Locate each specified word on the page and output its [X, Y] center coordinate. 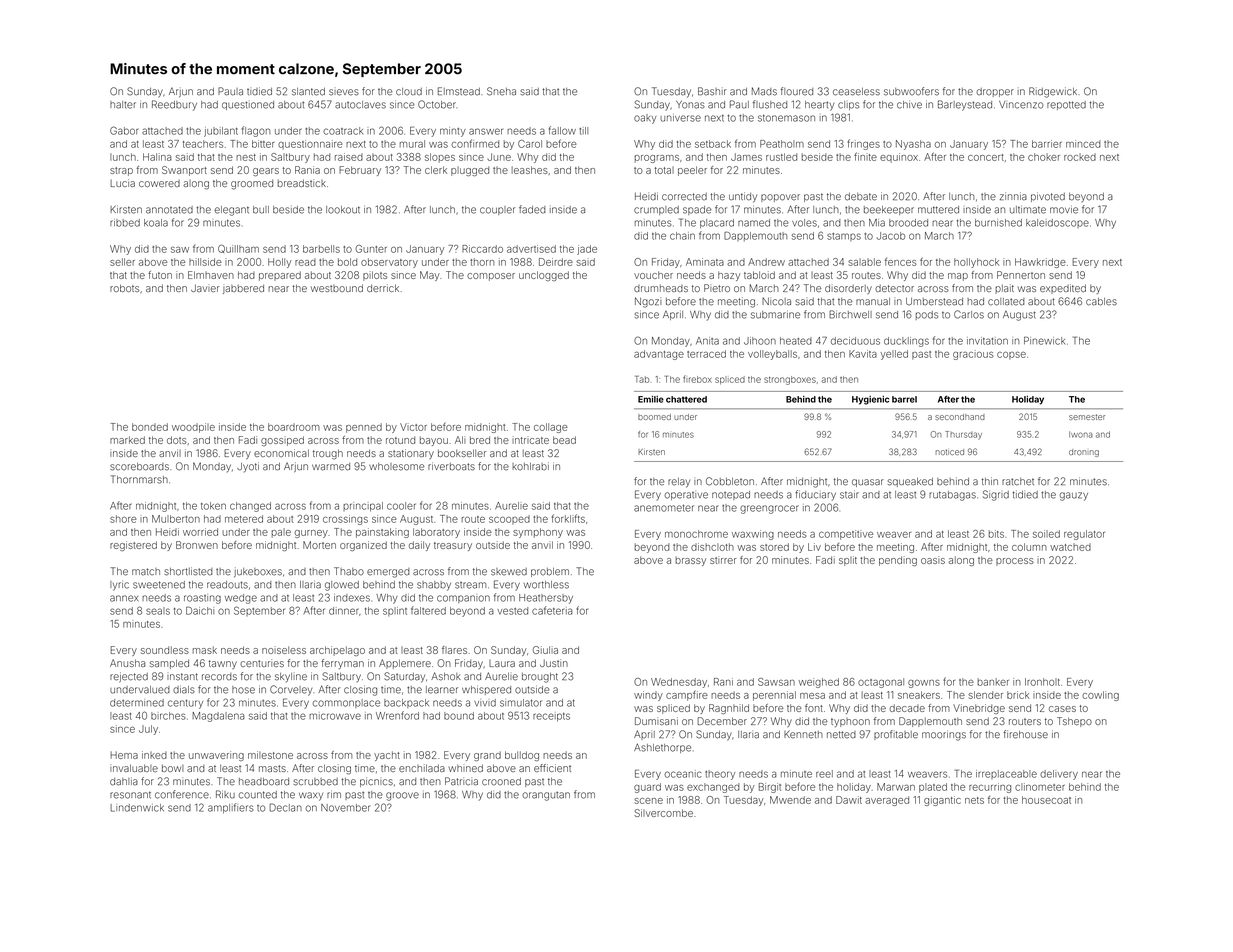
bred [480, 440]
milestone [270, 755]
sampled [169, 664]
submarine [775, 314]
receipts [551, 717]
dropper [995, 92]
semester [1087, 417]
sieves [344, 92]
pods [927, 315]
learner [442, 690]
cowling [1100, 696]
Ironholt [1042, 682]
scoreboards [139, 467]
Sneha [501, 91]
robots [124, 288]
